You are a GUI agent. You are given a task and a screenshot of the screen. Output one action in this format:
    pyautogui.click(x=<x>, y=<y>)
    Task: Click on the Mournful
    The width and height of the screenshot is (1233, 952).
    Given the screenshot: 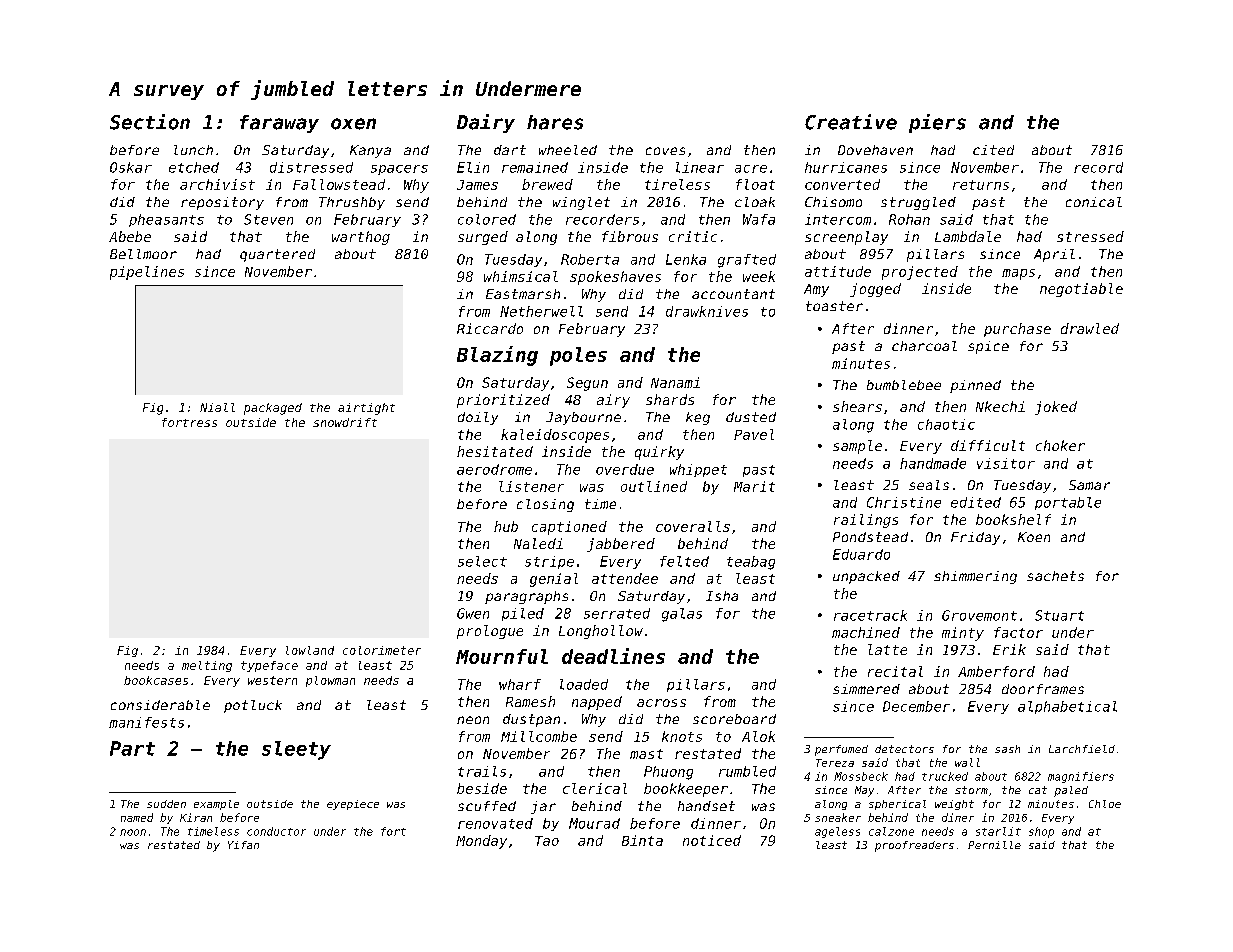 What is the action you would take?
    pyautogui.click(x=502, y=656)
